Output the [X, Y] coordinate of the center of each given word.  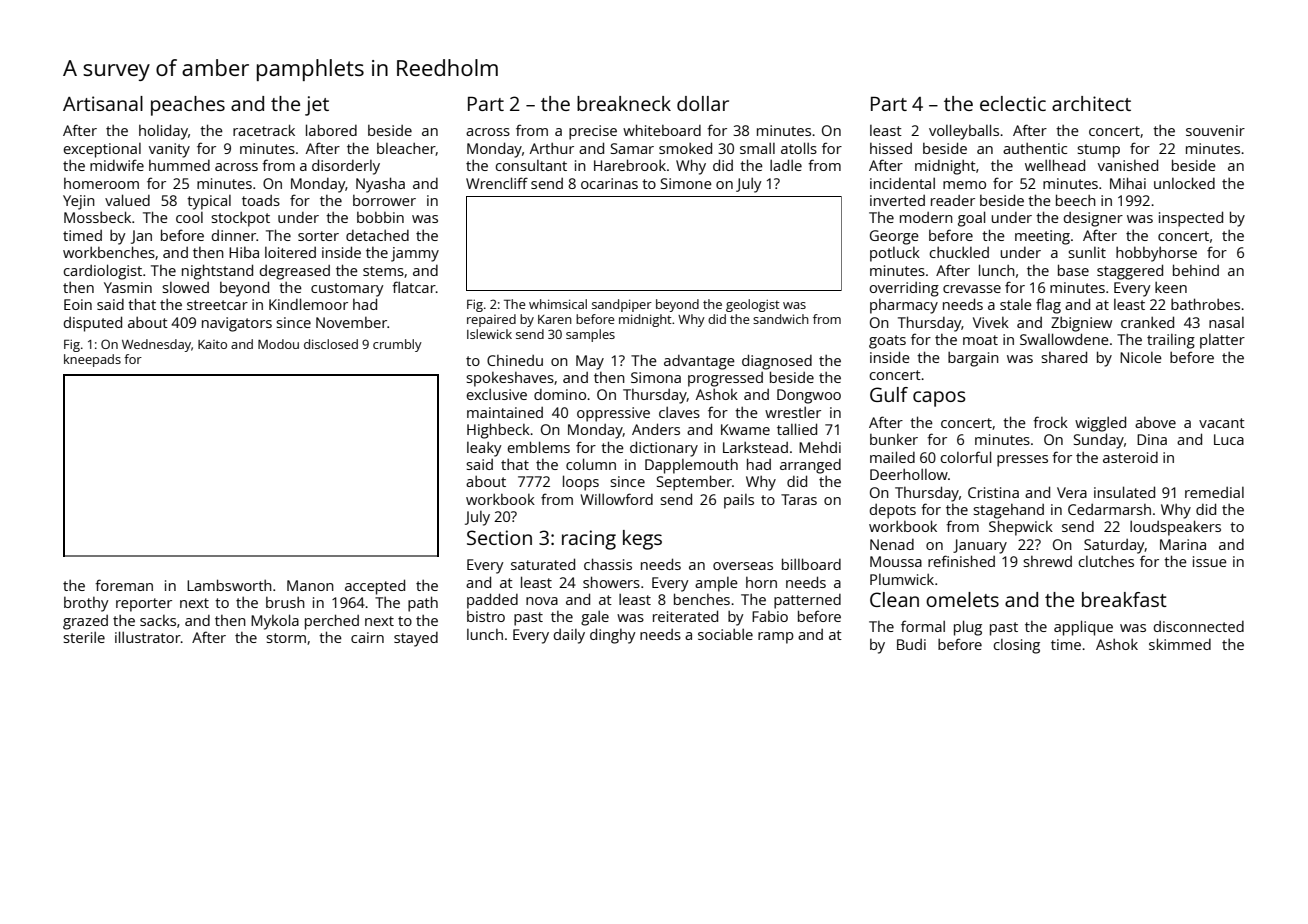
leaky [484, 449]
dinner [234, 235]
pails [739, 501]
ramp [776, 638]
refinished [961, 561]
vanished [1128, 165]
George [894, 237]
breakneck [624, 103]
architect [1091, 103]
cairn [367, 637]
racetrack [264, 130]
